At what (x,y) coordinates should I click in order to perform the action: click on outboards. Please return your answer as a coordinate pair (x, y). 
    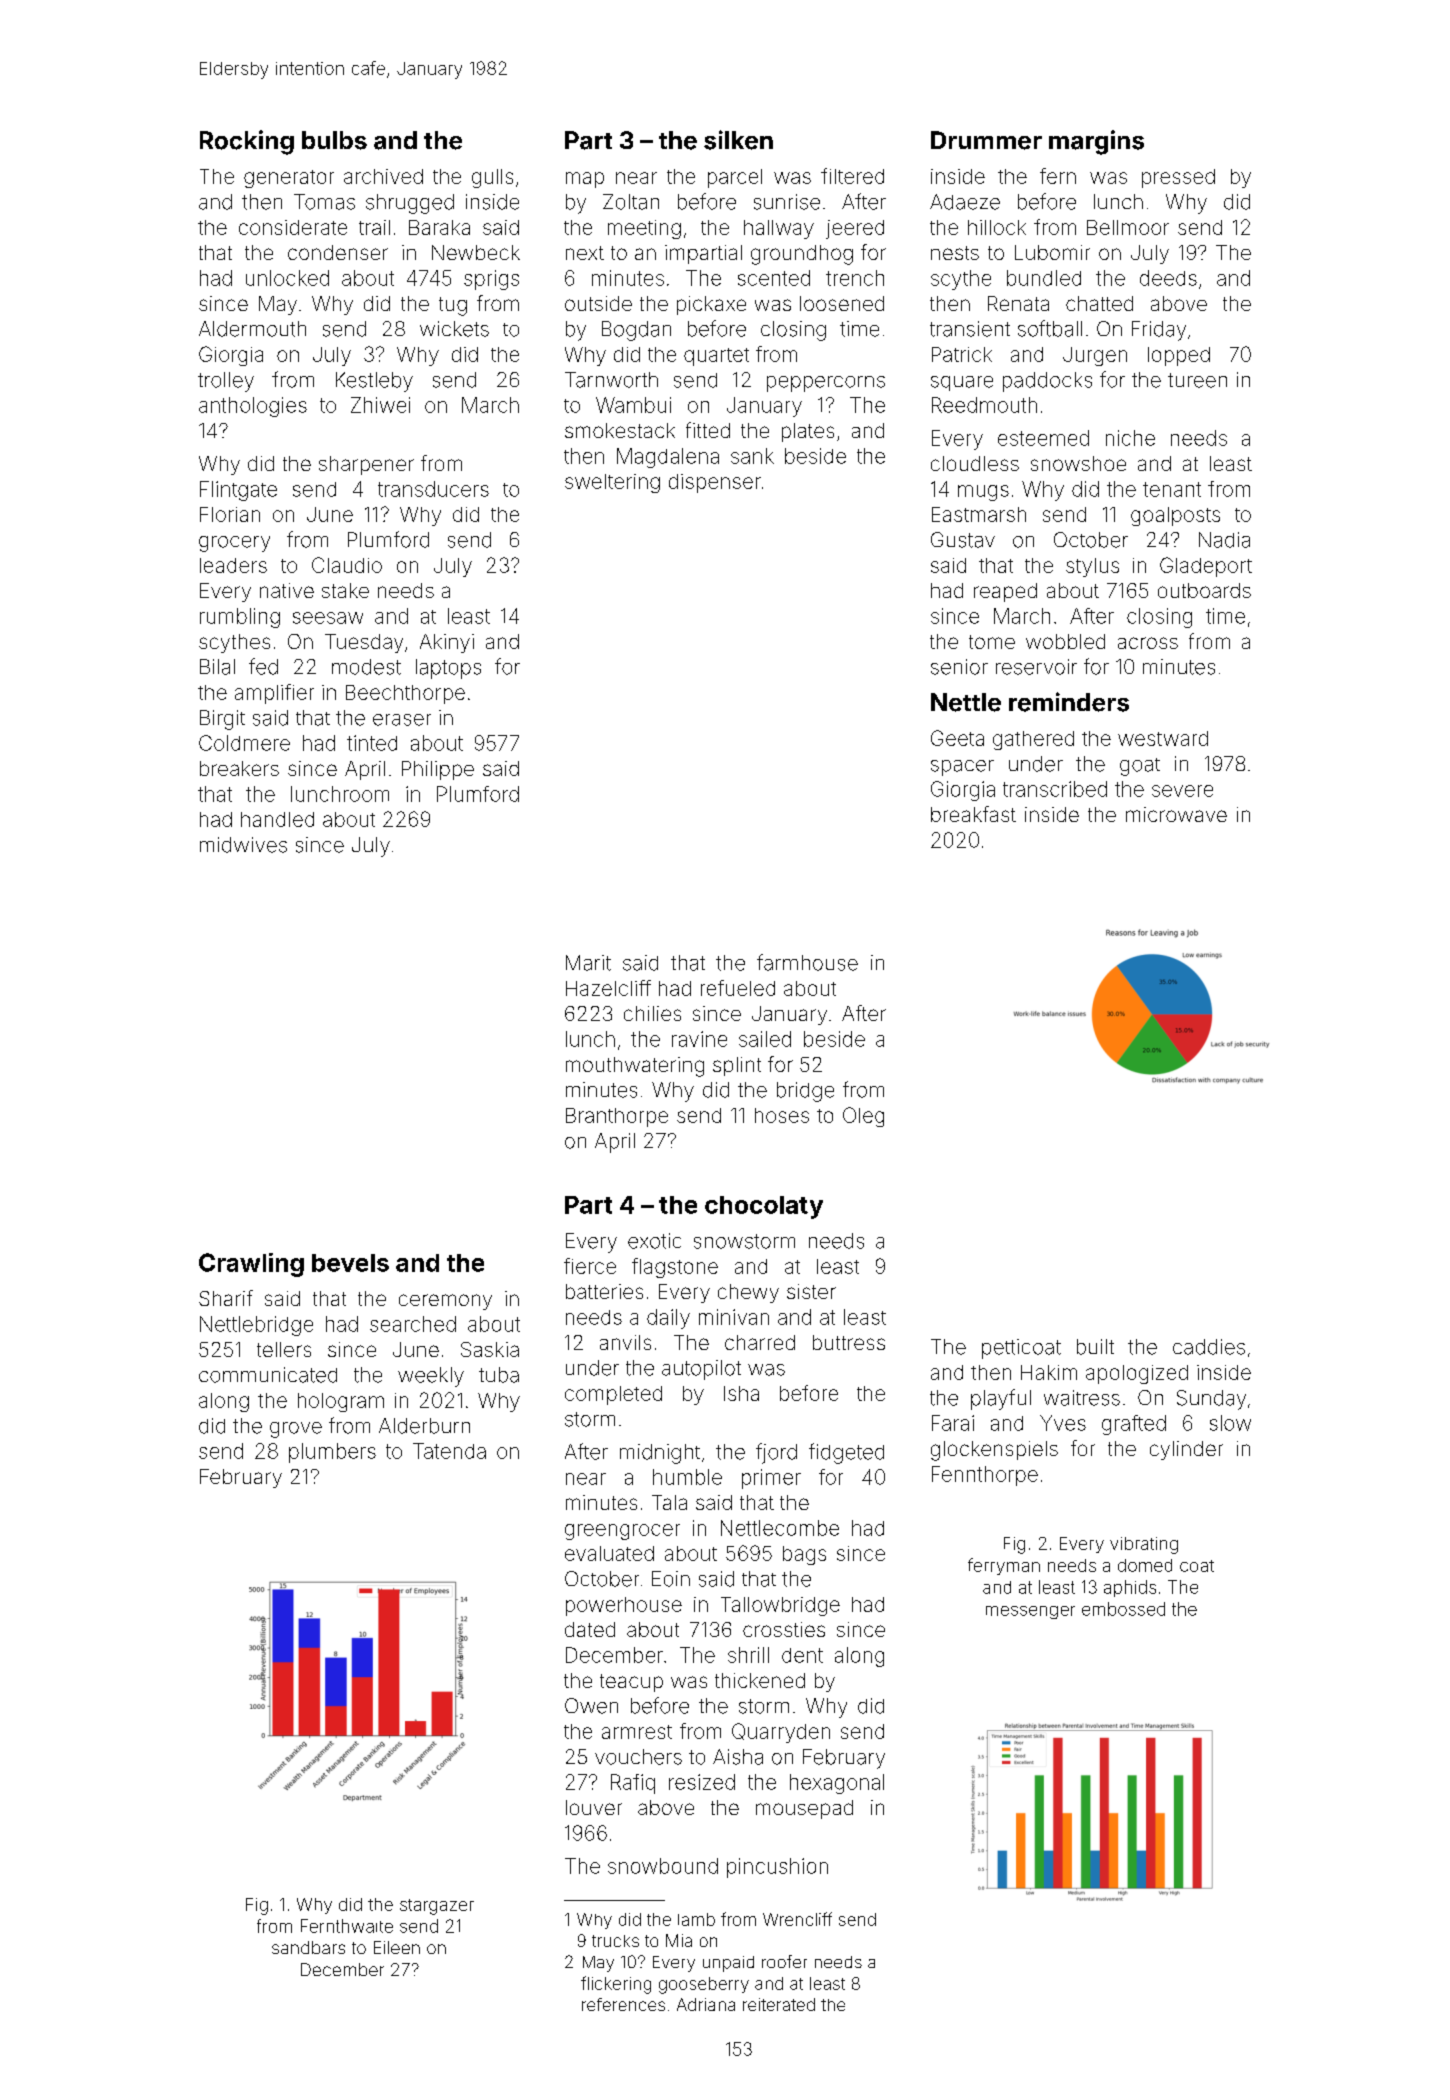
    Looking at the image, I should click on (1204, 590).
